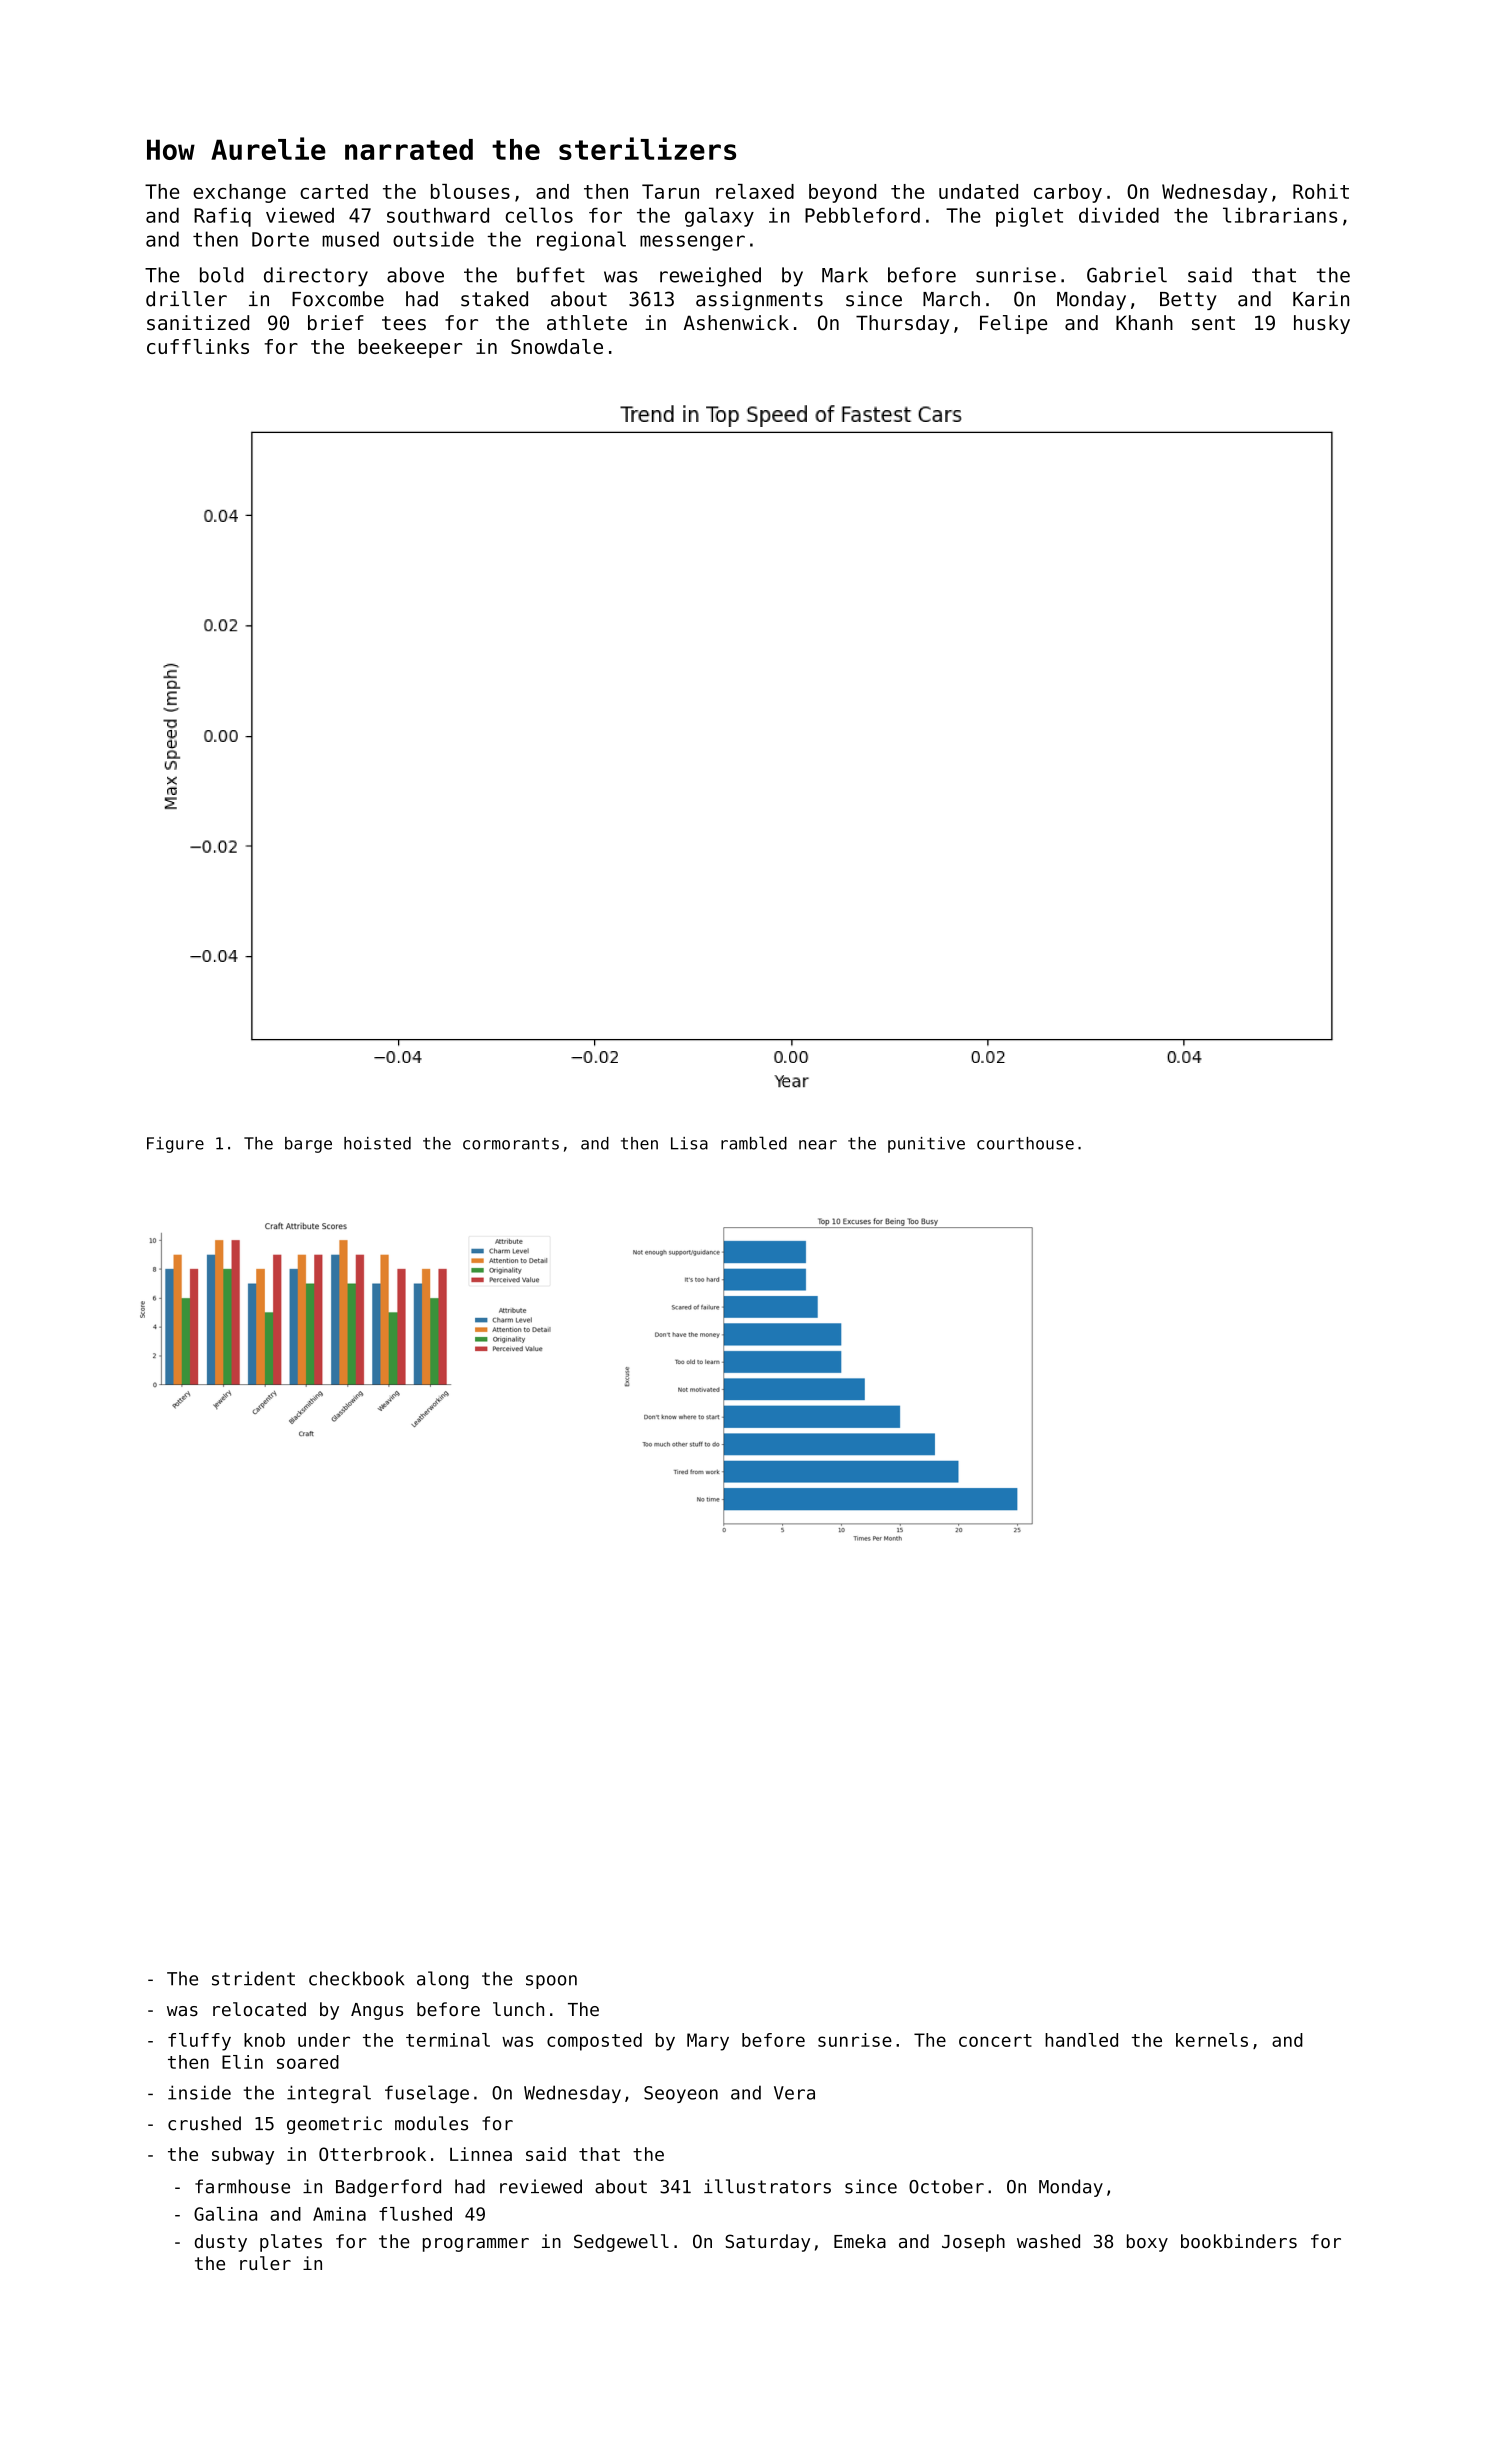 Image resolution: width=1496 pixels, height=2464 pixels. What do you see at coordinates (689, 1143) in the screenshot?
I see `Lisa` at bounding box center [689, 1143].
